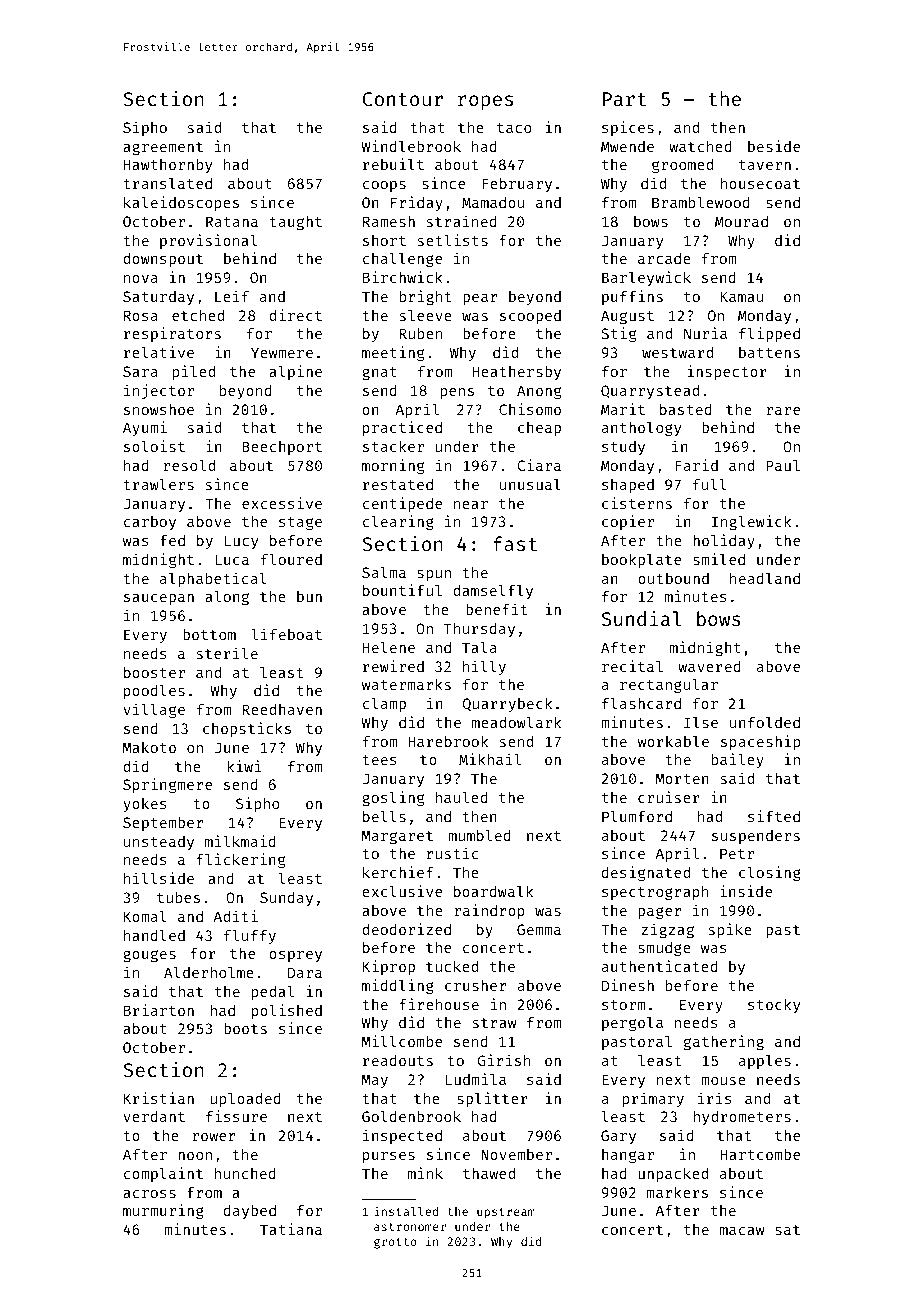 This image has width=924, height=1308. What do you see at coordinates (507, 704) in the image?
I see `Quarrybeck` at bounding box center [507, 704].
